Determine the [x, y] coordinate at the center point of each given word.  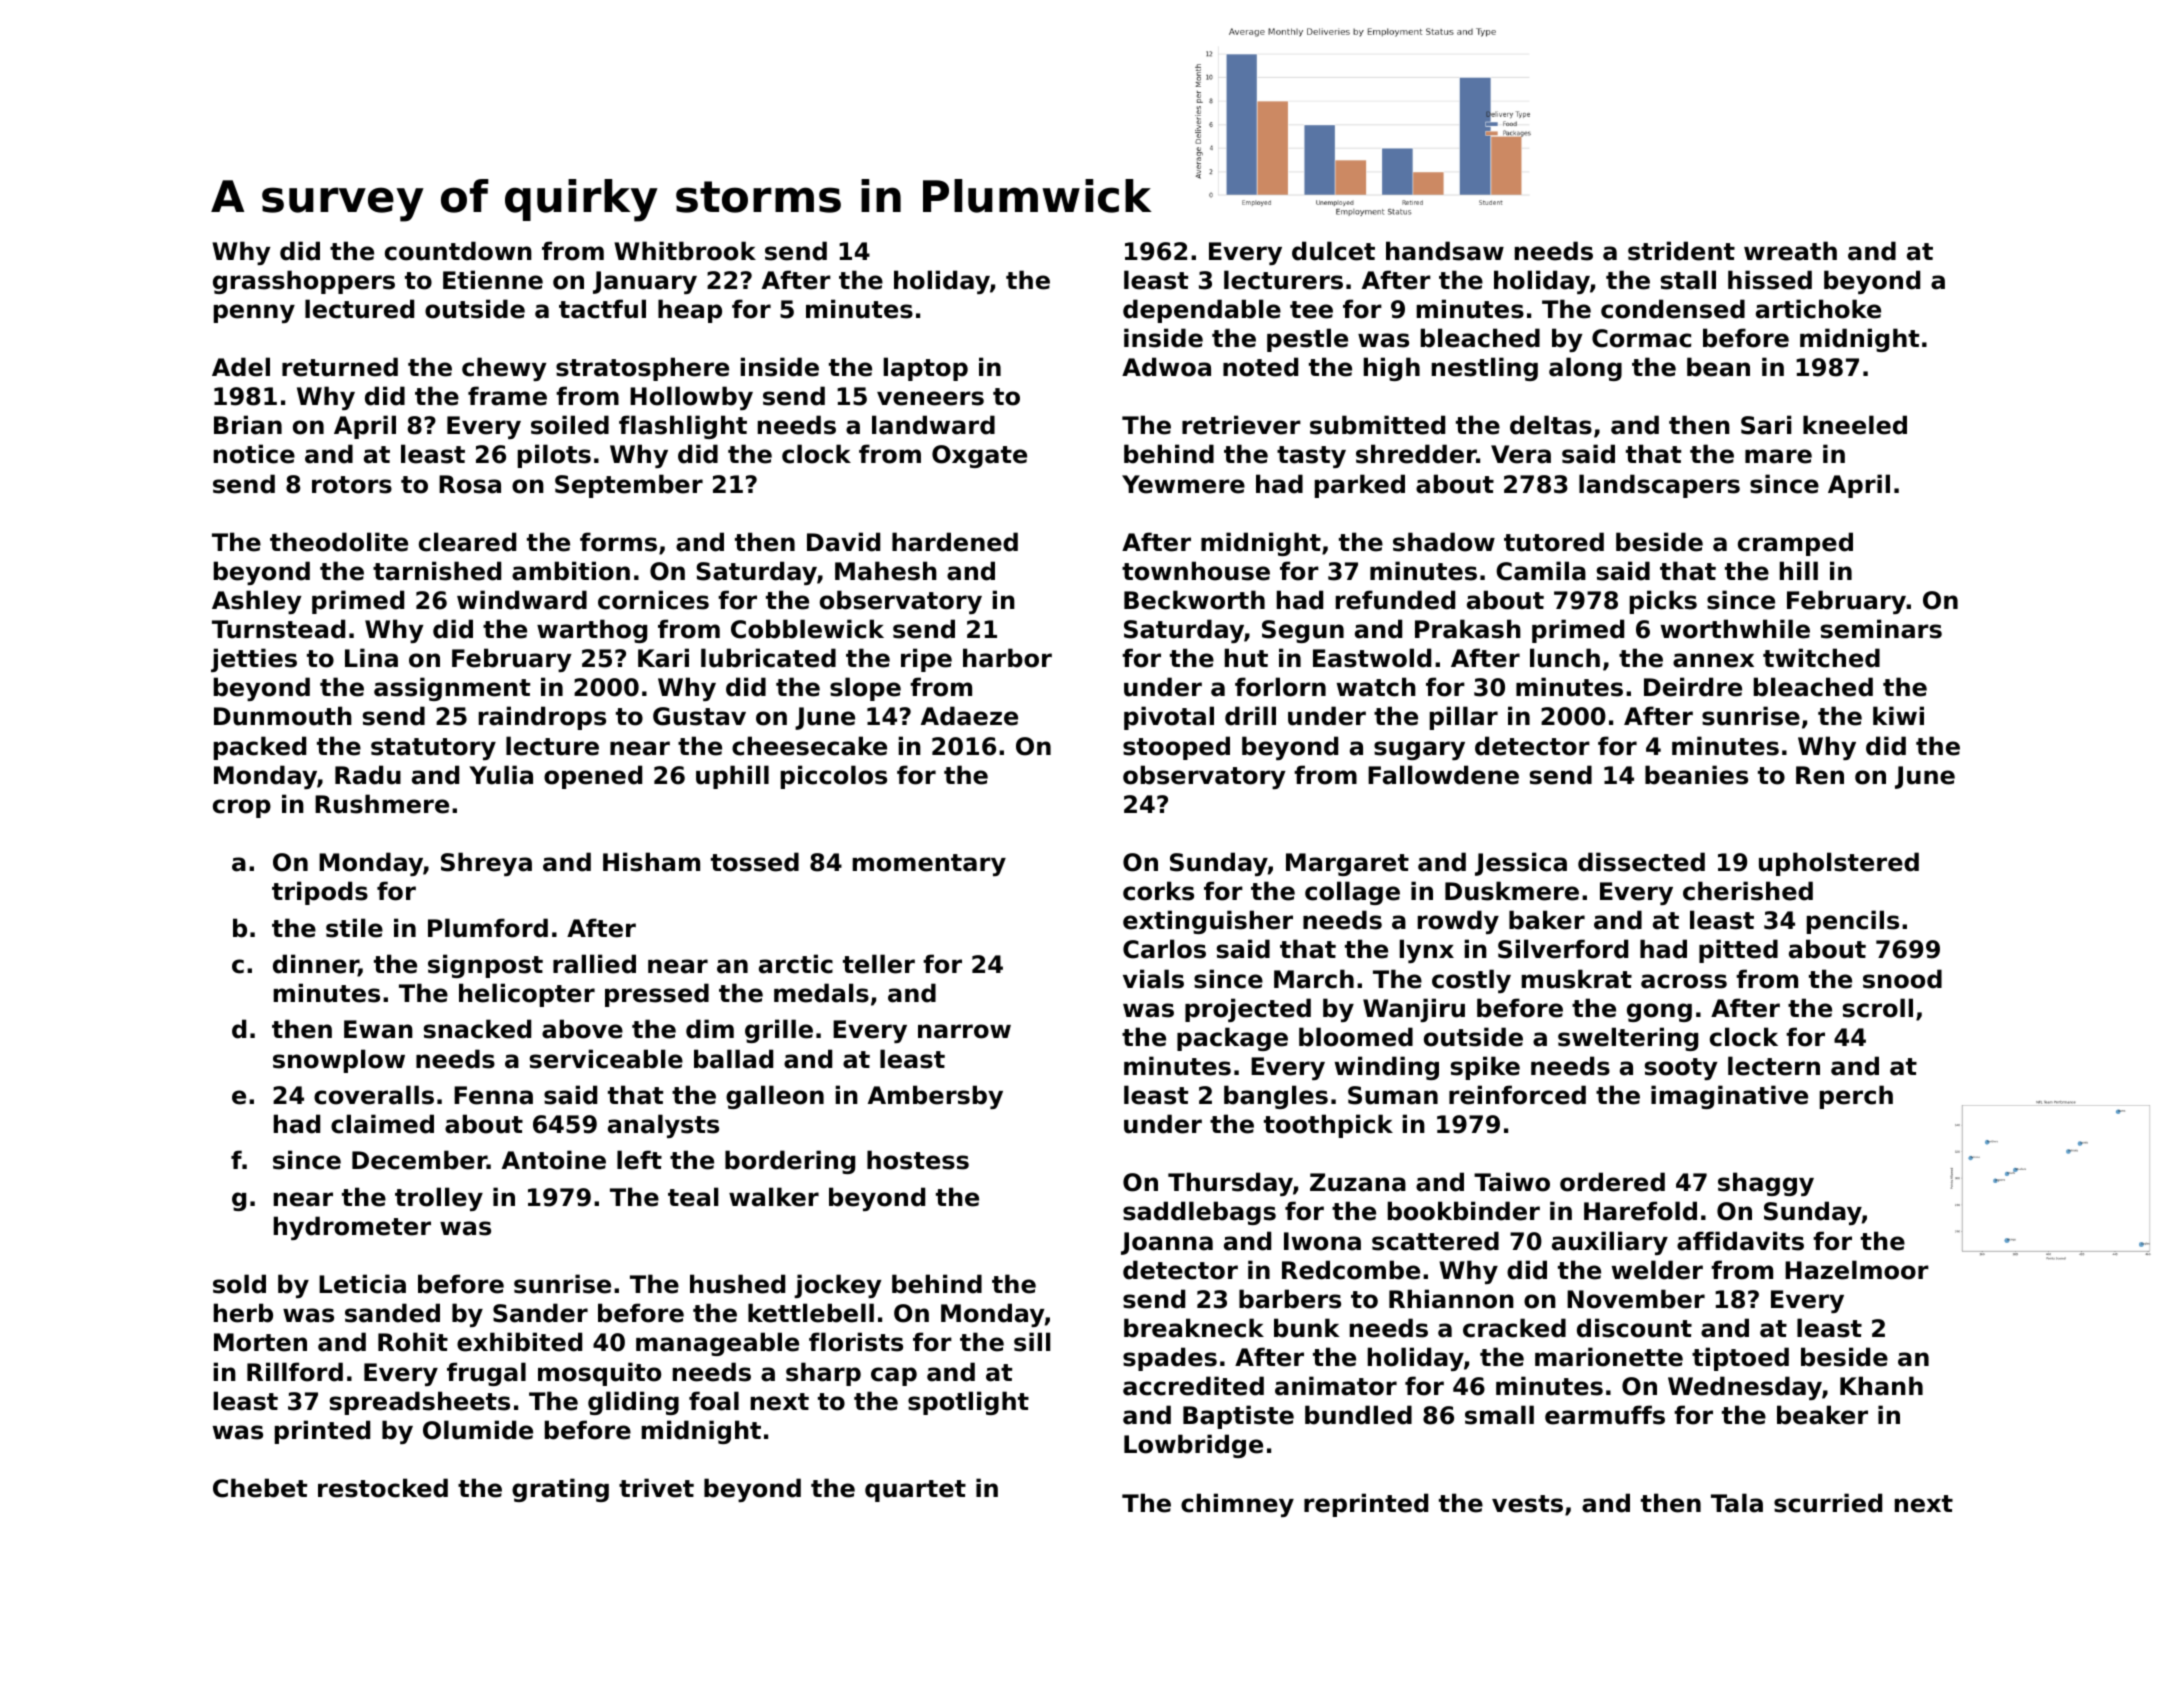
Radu [368, 775]
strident [1681, 251]
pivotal [1169, 718]
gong [1659, 1012]
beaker [1822, 1415]
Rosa [470, 484]
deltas [1551, 425]
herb [243, 1313]
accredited [1193, 1386]
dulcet [1333, 251]
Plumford [488, 928]
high [1392, 369]
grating [560, 1490]
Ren [1820, 775]
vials [1153, 979]
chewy [504, 369]
